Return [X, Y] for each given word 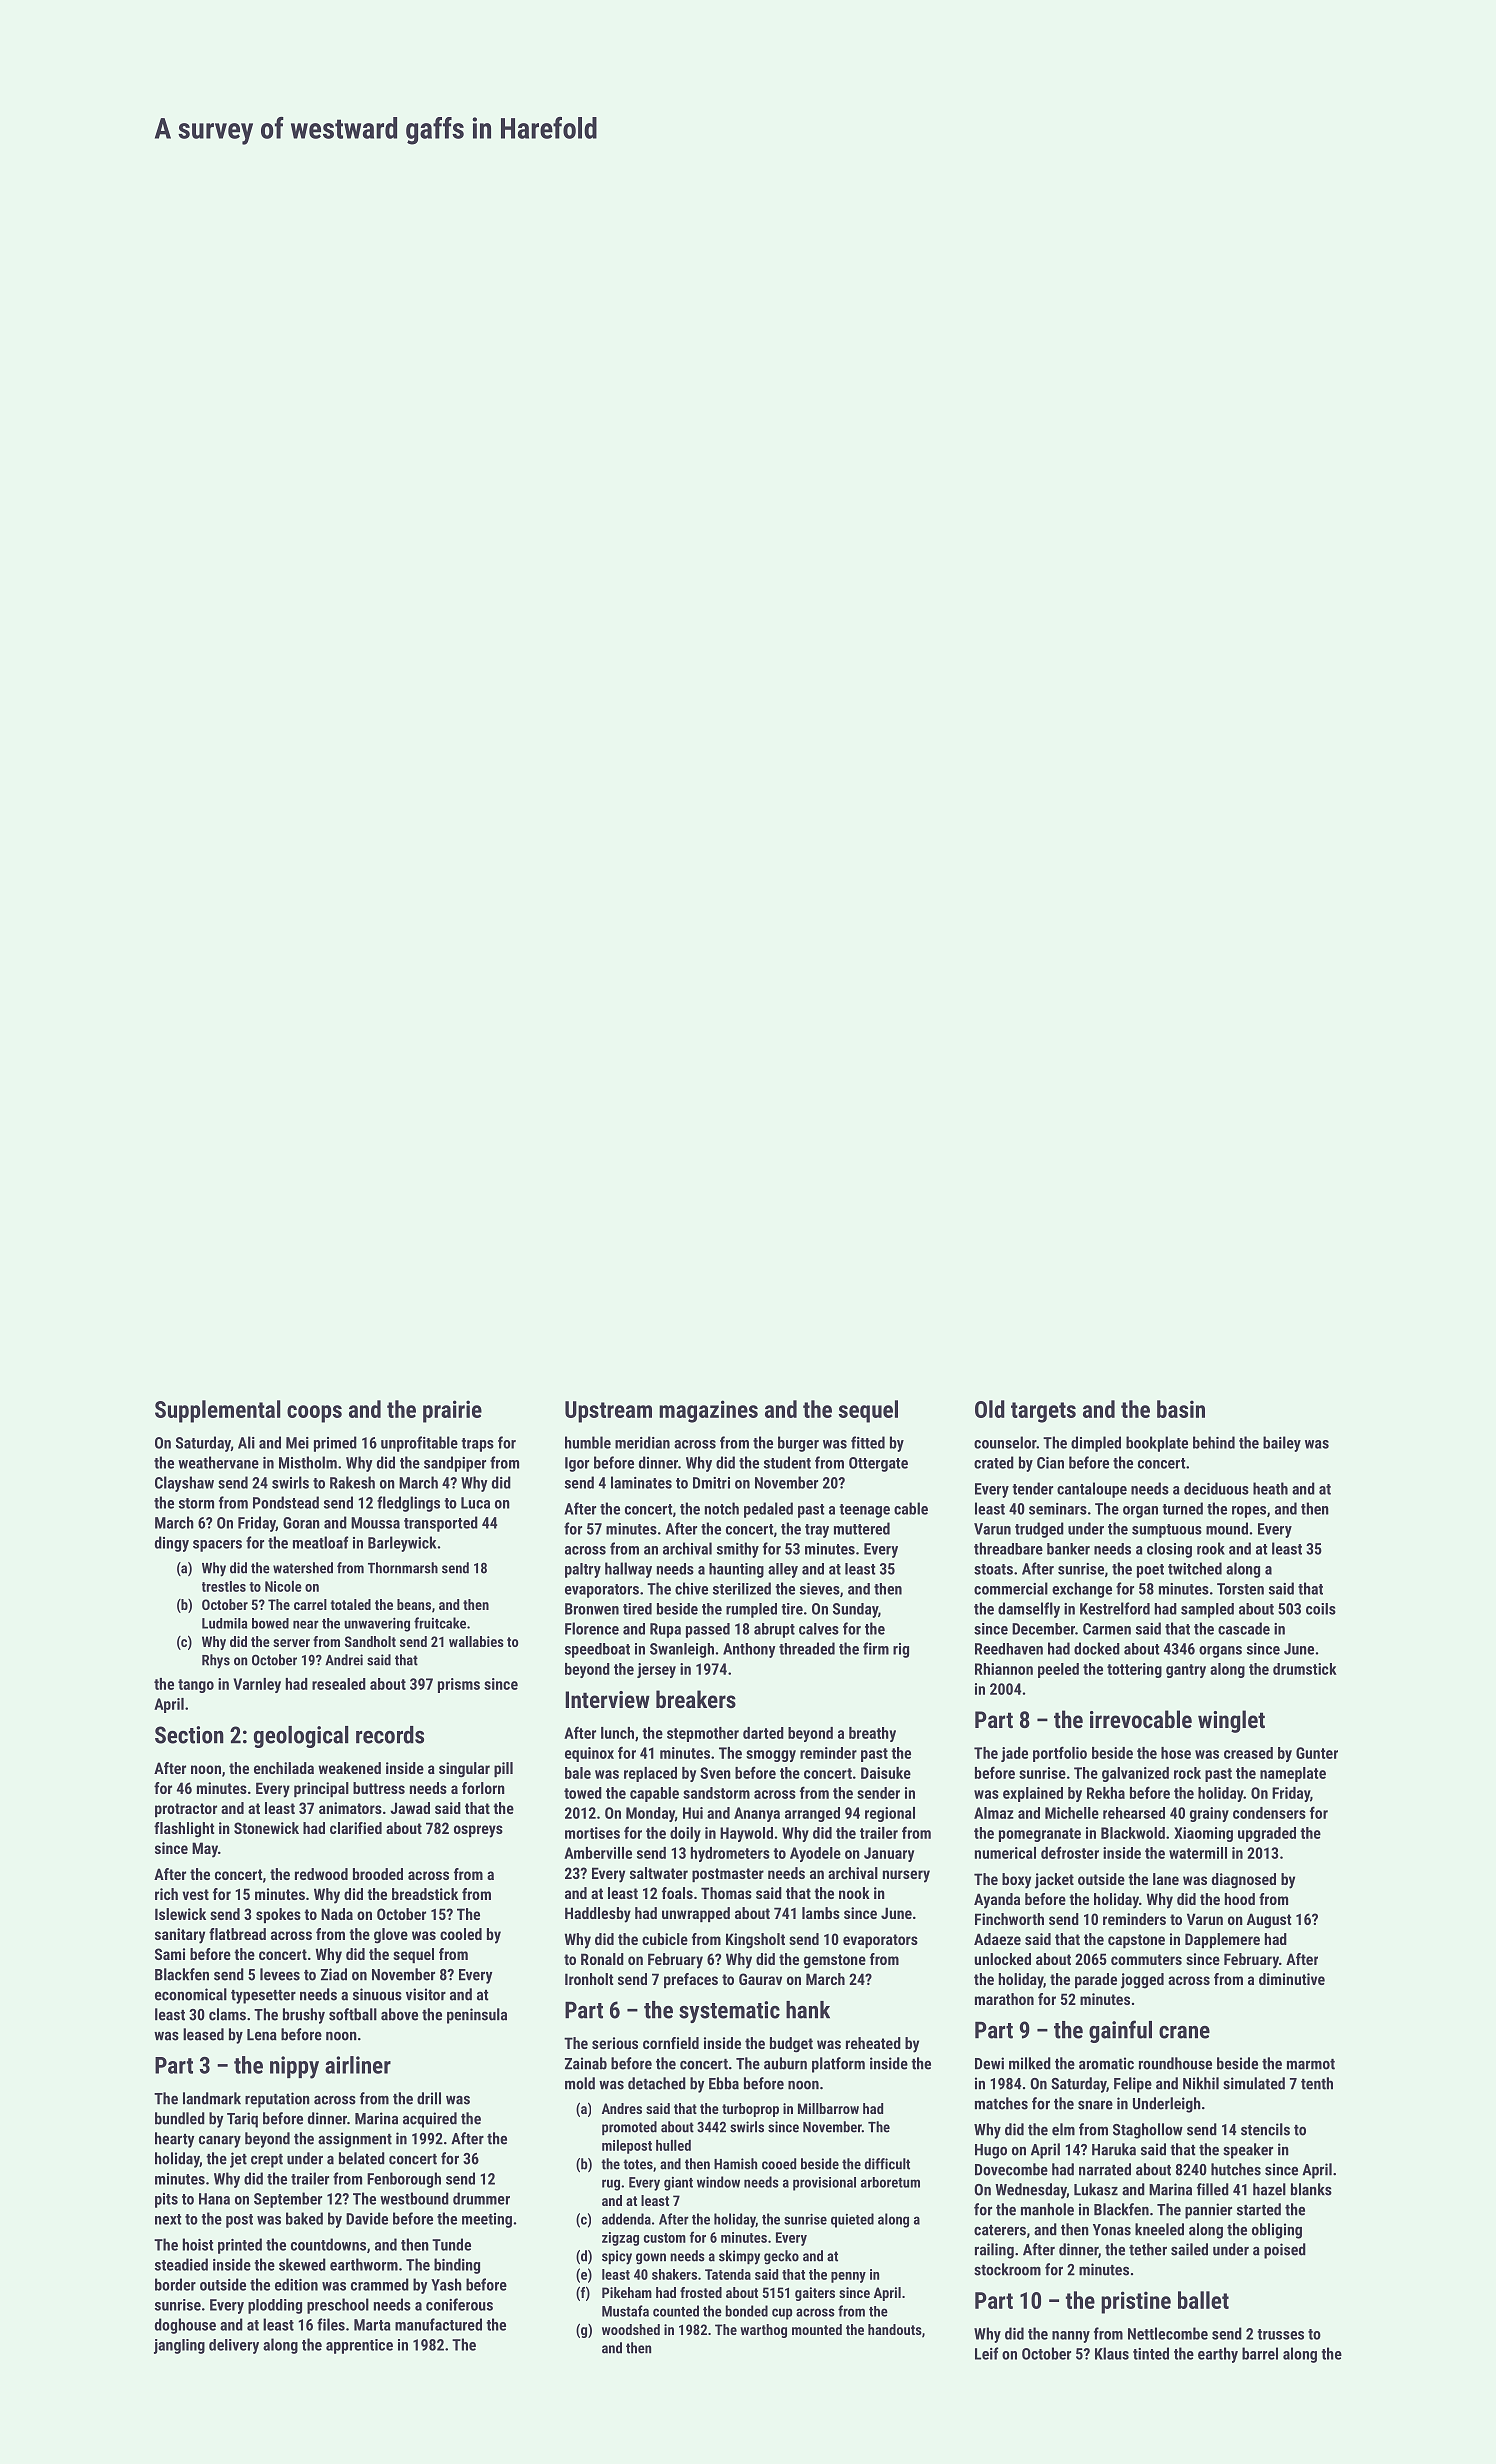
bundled [180, 2118]
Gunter [1317, 1753]
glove [391, 1936]
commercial [1011, 1588]
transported [441, 1524]
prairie [452, 1411]
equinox [589, 1754]
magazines [708, 1411]
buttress [379, 1788]
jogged [1142, 1981]
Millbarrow [828, 2108]
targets [1043, 1412]
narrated [1105, 2169]
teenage [864, 1511]
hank [808, 2010]
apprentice [359, 2346]
